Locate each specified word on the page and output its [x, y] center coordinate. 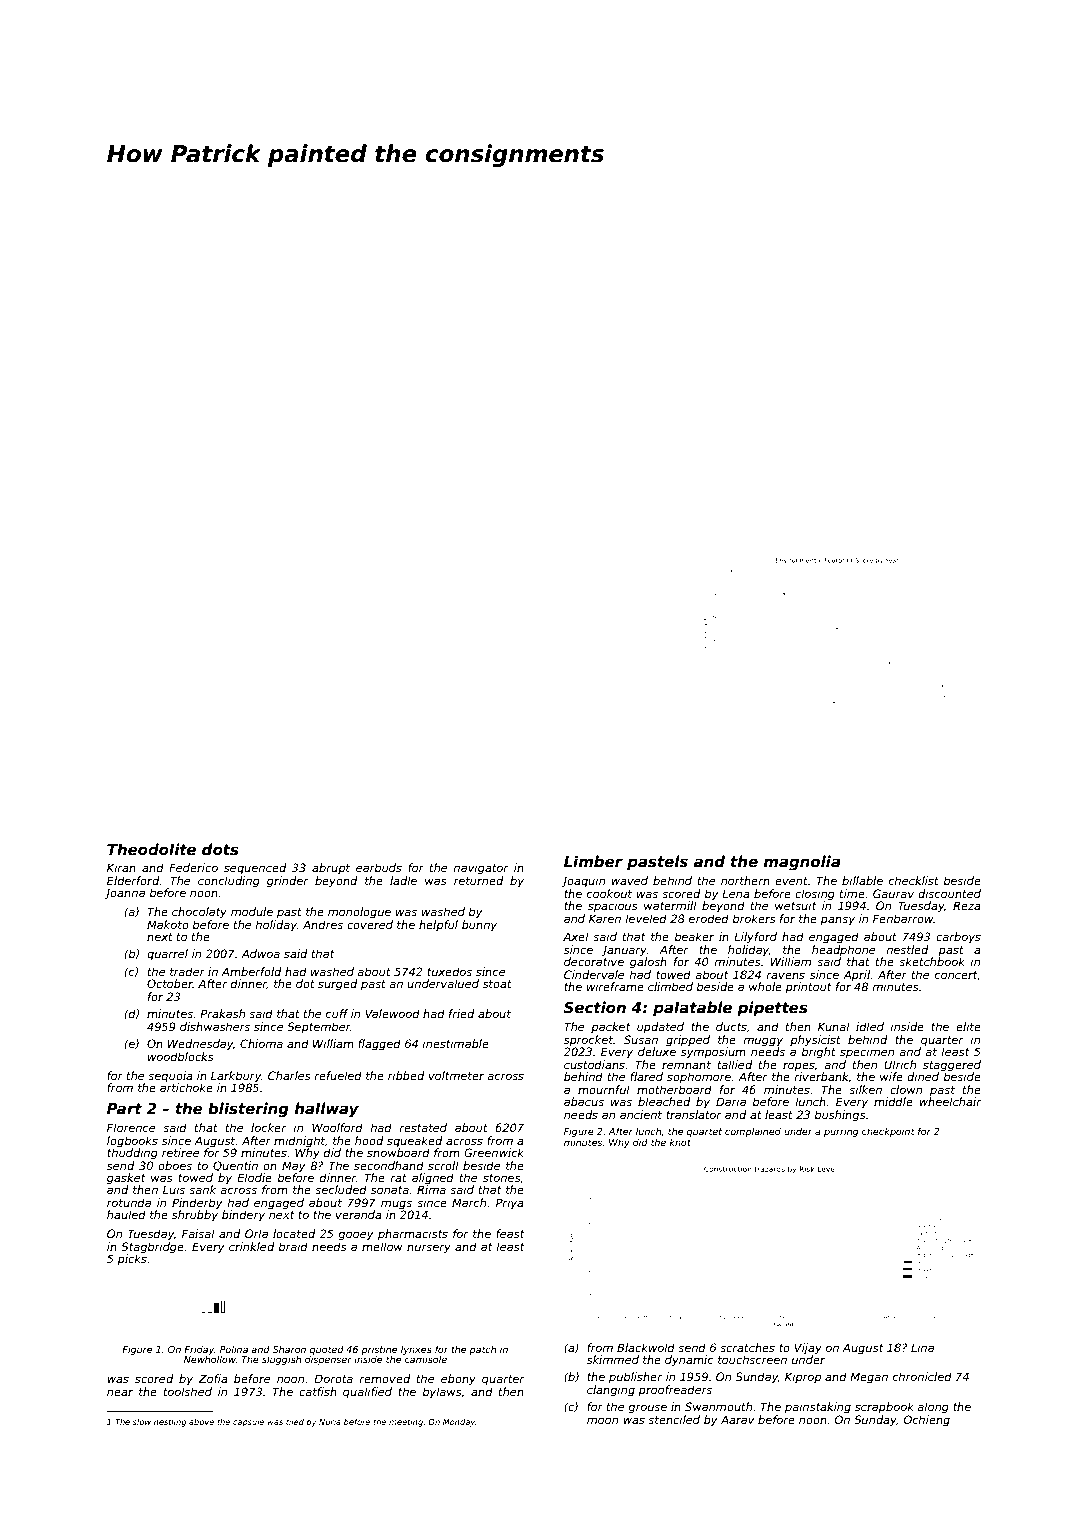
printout [808, 987]
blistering [248, 1110]
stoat [497, 984]
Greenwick [494, 1152]
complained [753, 1132]
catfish [318, 1391]
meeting [406, 1423]
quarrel [167, 955]
